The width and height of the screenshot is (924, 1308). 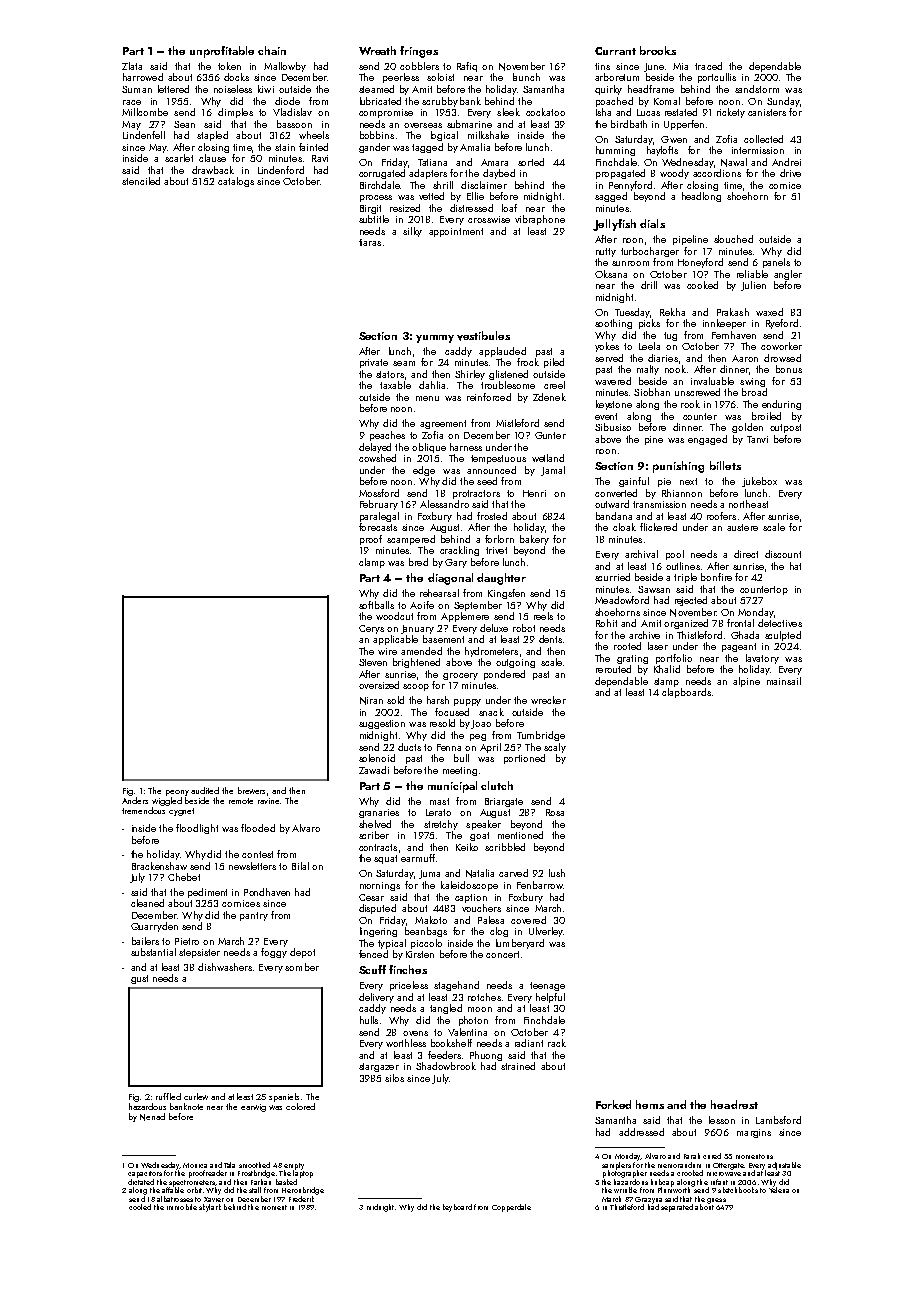 I want to click on cleaned, so click(x=147, y=903).
